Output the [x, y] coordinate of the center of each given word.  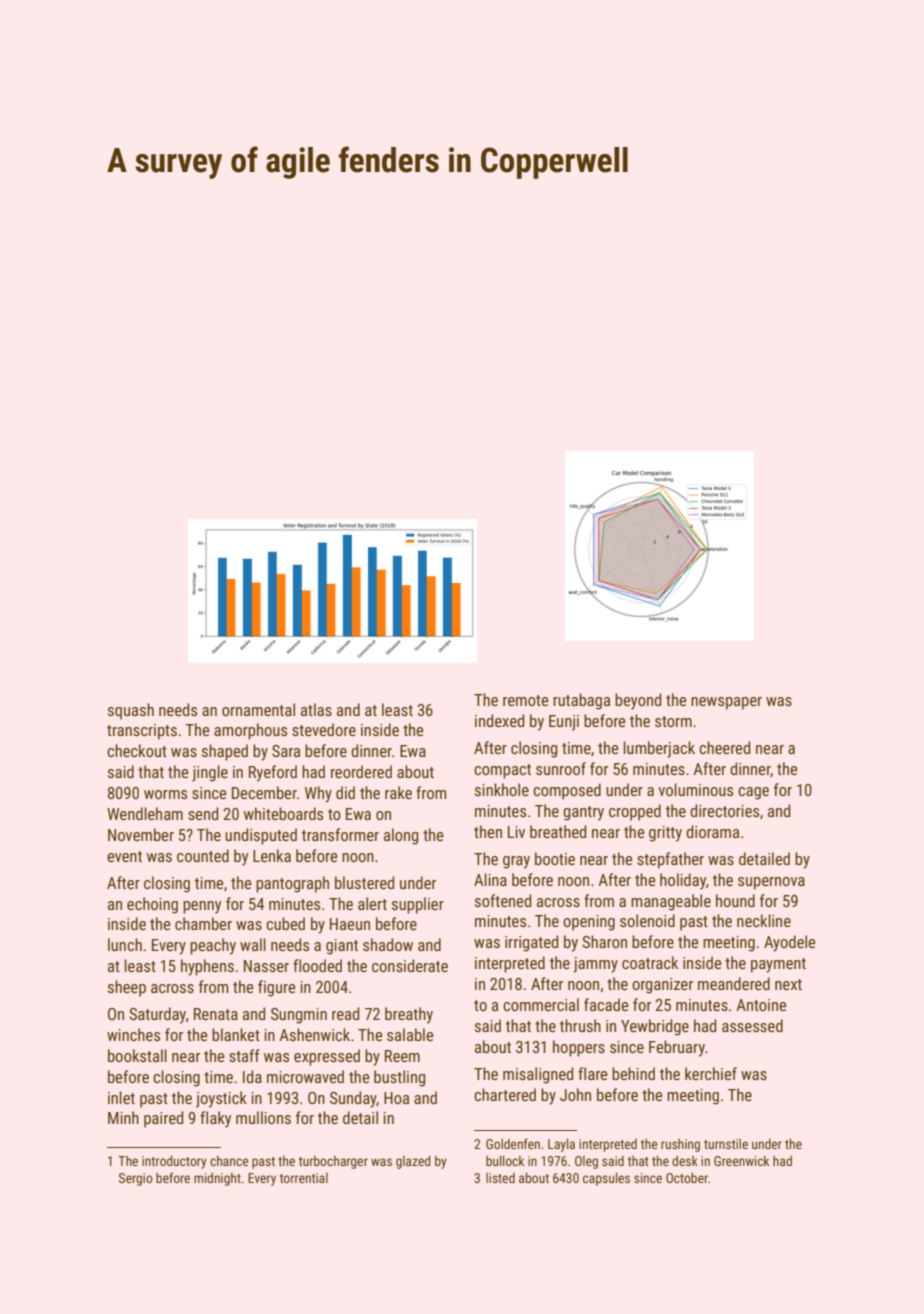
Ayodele [790, 943]
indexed [499, 720]
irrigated [531, 943]
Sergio [136, 1179]
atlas [316, 709]
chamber [203, 923]
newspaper [726, 703]
